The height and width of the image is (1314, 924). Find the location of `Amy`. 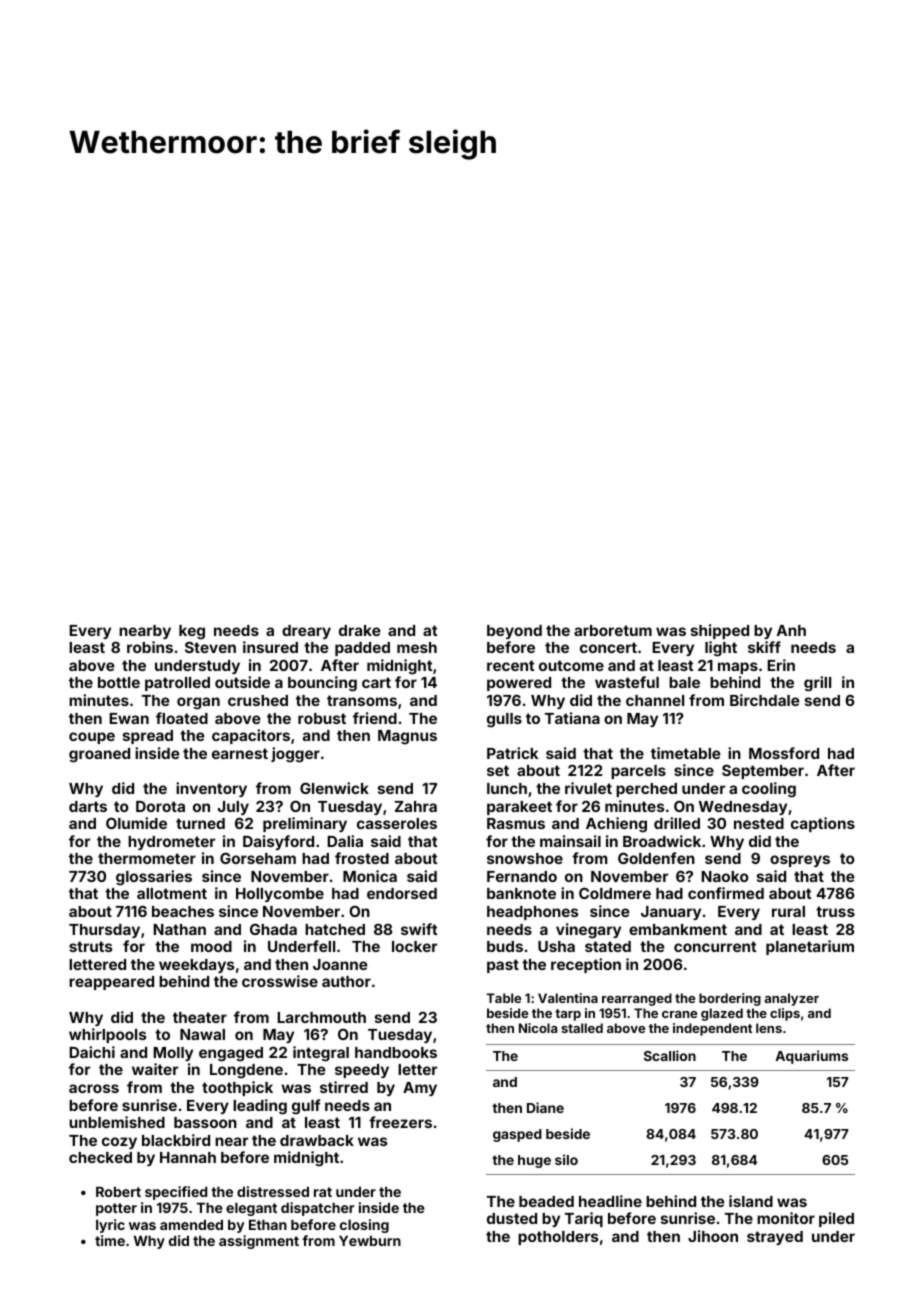

Amy is located at coordinates (420, 1089).
